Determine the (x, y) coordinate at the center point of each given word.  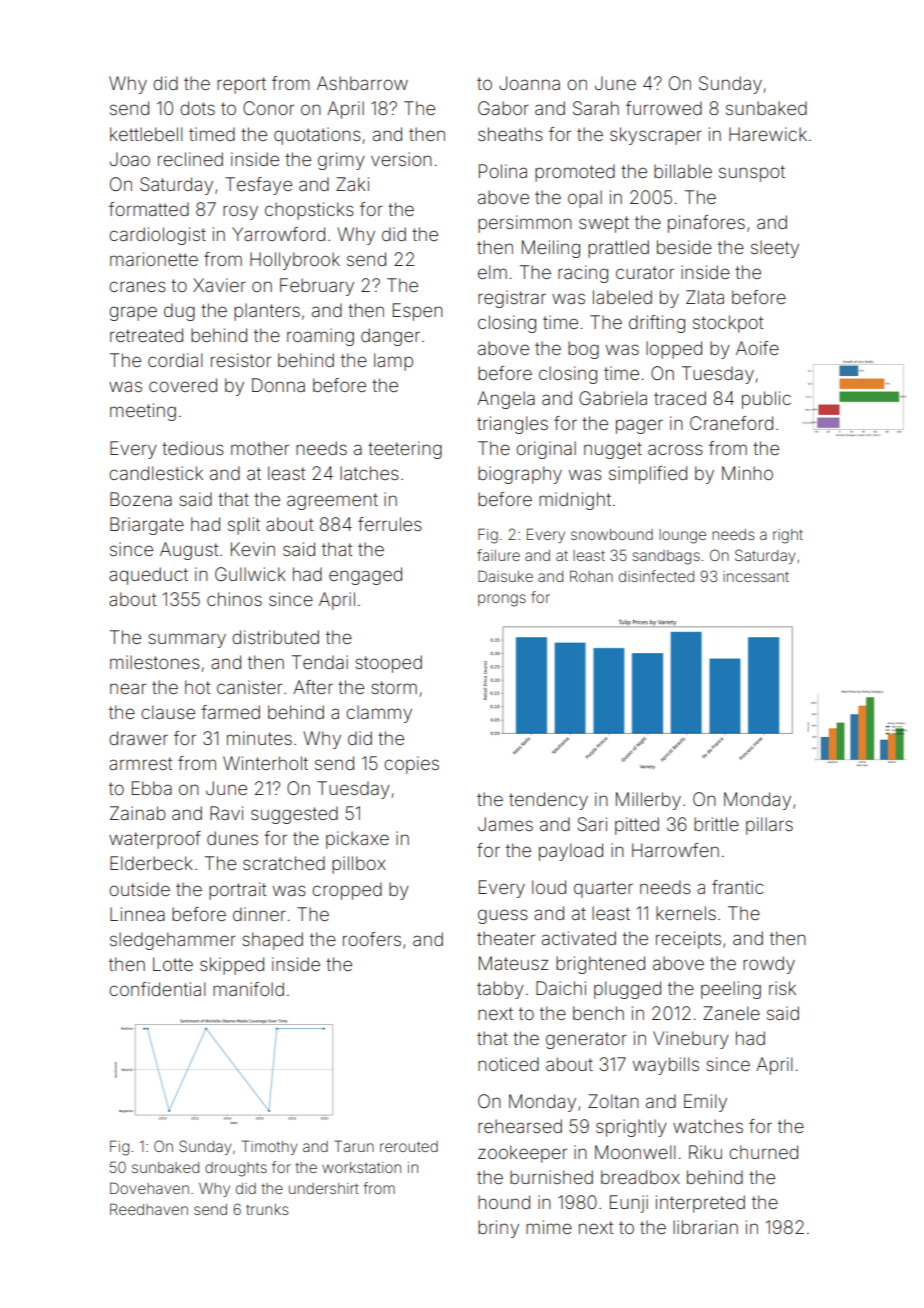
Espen (418, 312)
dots (197, 108)
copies (411, 765)
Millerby (648, 801)
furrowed (664, 108)
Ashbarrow (362, 83)
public (766, 400)
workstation (361, 1167)
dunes (232, 838)
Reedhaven (149, 1209)
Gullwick (250, 574)
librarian (705, 1227)
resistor (241, 360)
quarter (603, 889)
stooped (388, 664)
